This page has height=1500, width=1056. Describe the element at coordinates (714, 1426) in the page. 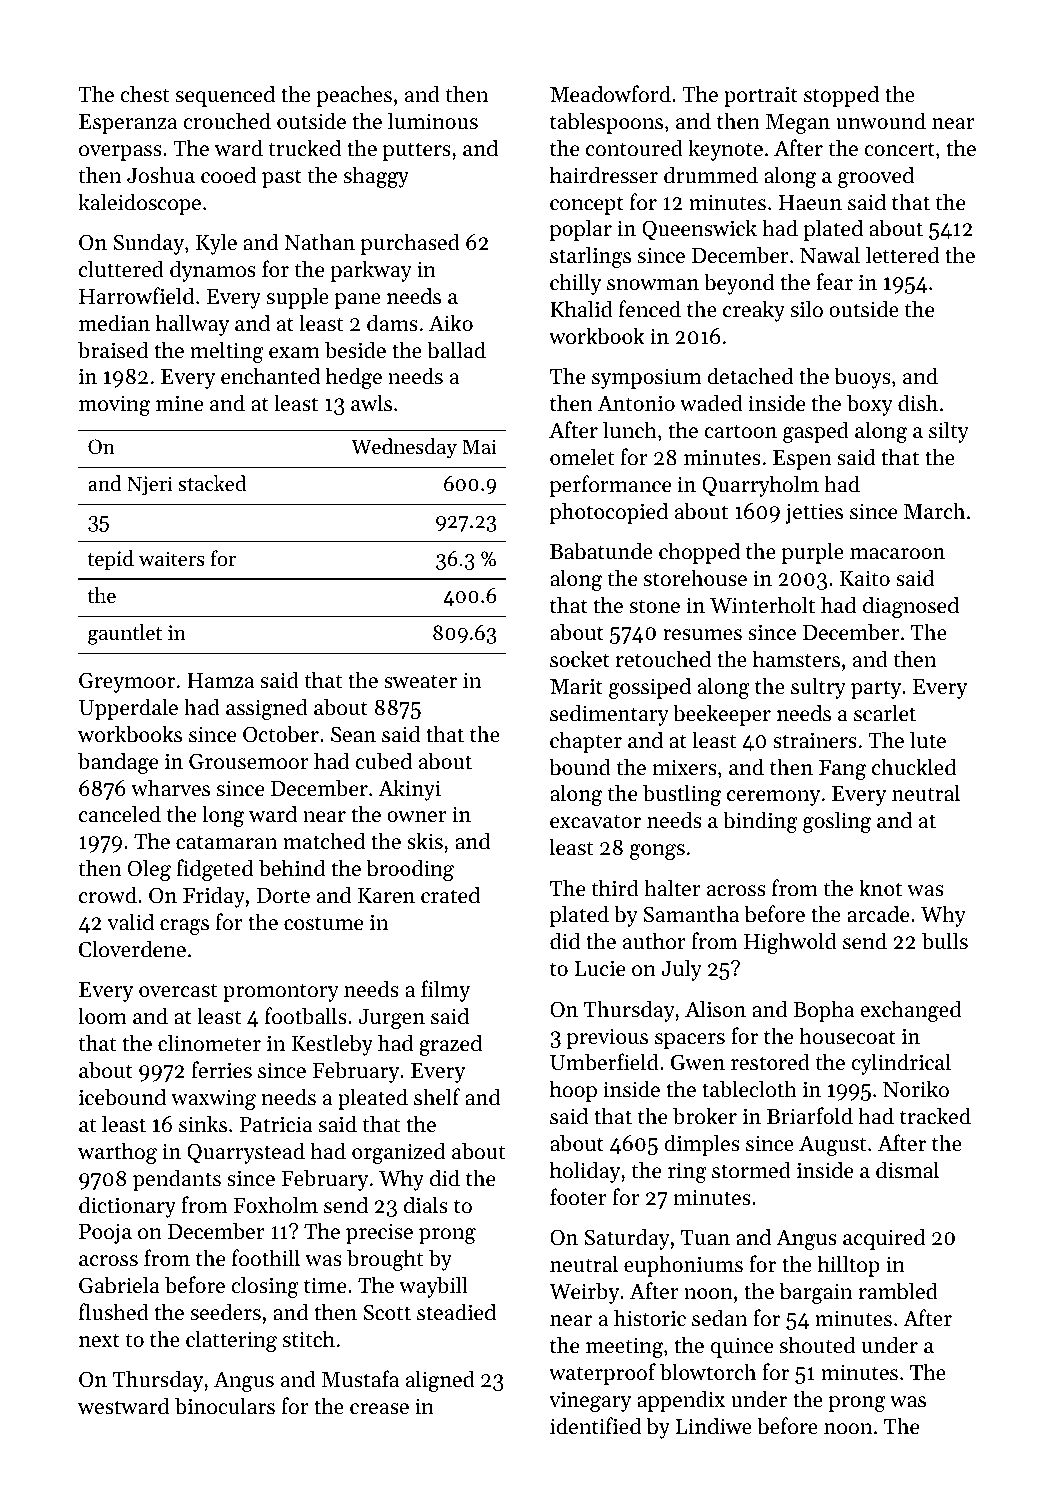

I see `Lindiwe` at that location.
